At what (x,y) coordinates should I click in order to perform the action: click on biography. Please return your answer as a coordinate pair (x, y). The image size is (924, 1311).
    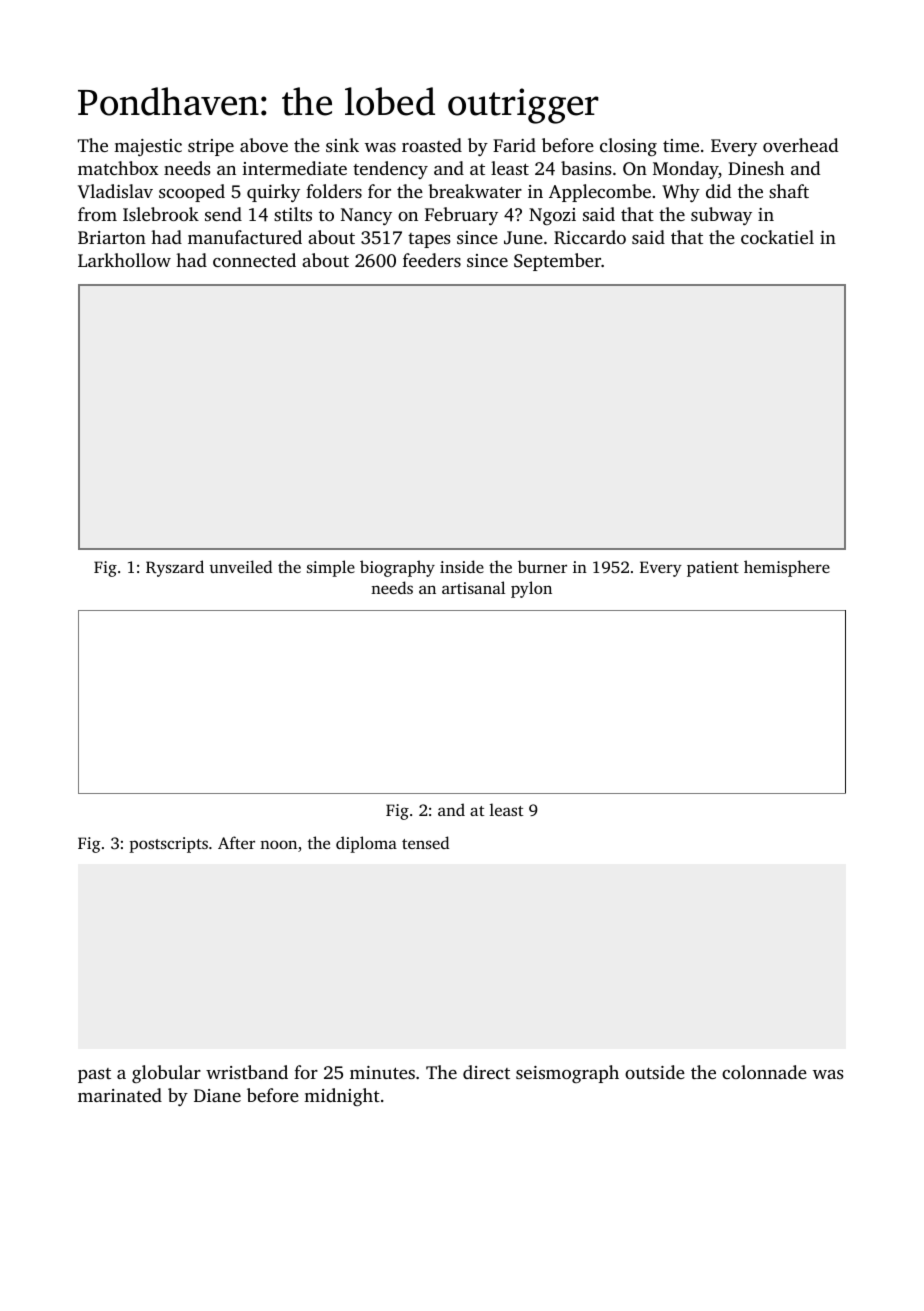
    Looking at the image, I should click on (397, 568).
